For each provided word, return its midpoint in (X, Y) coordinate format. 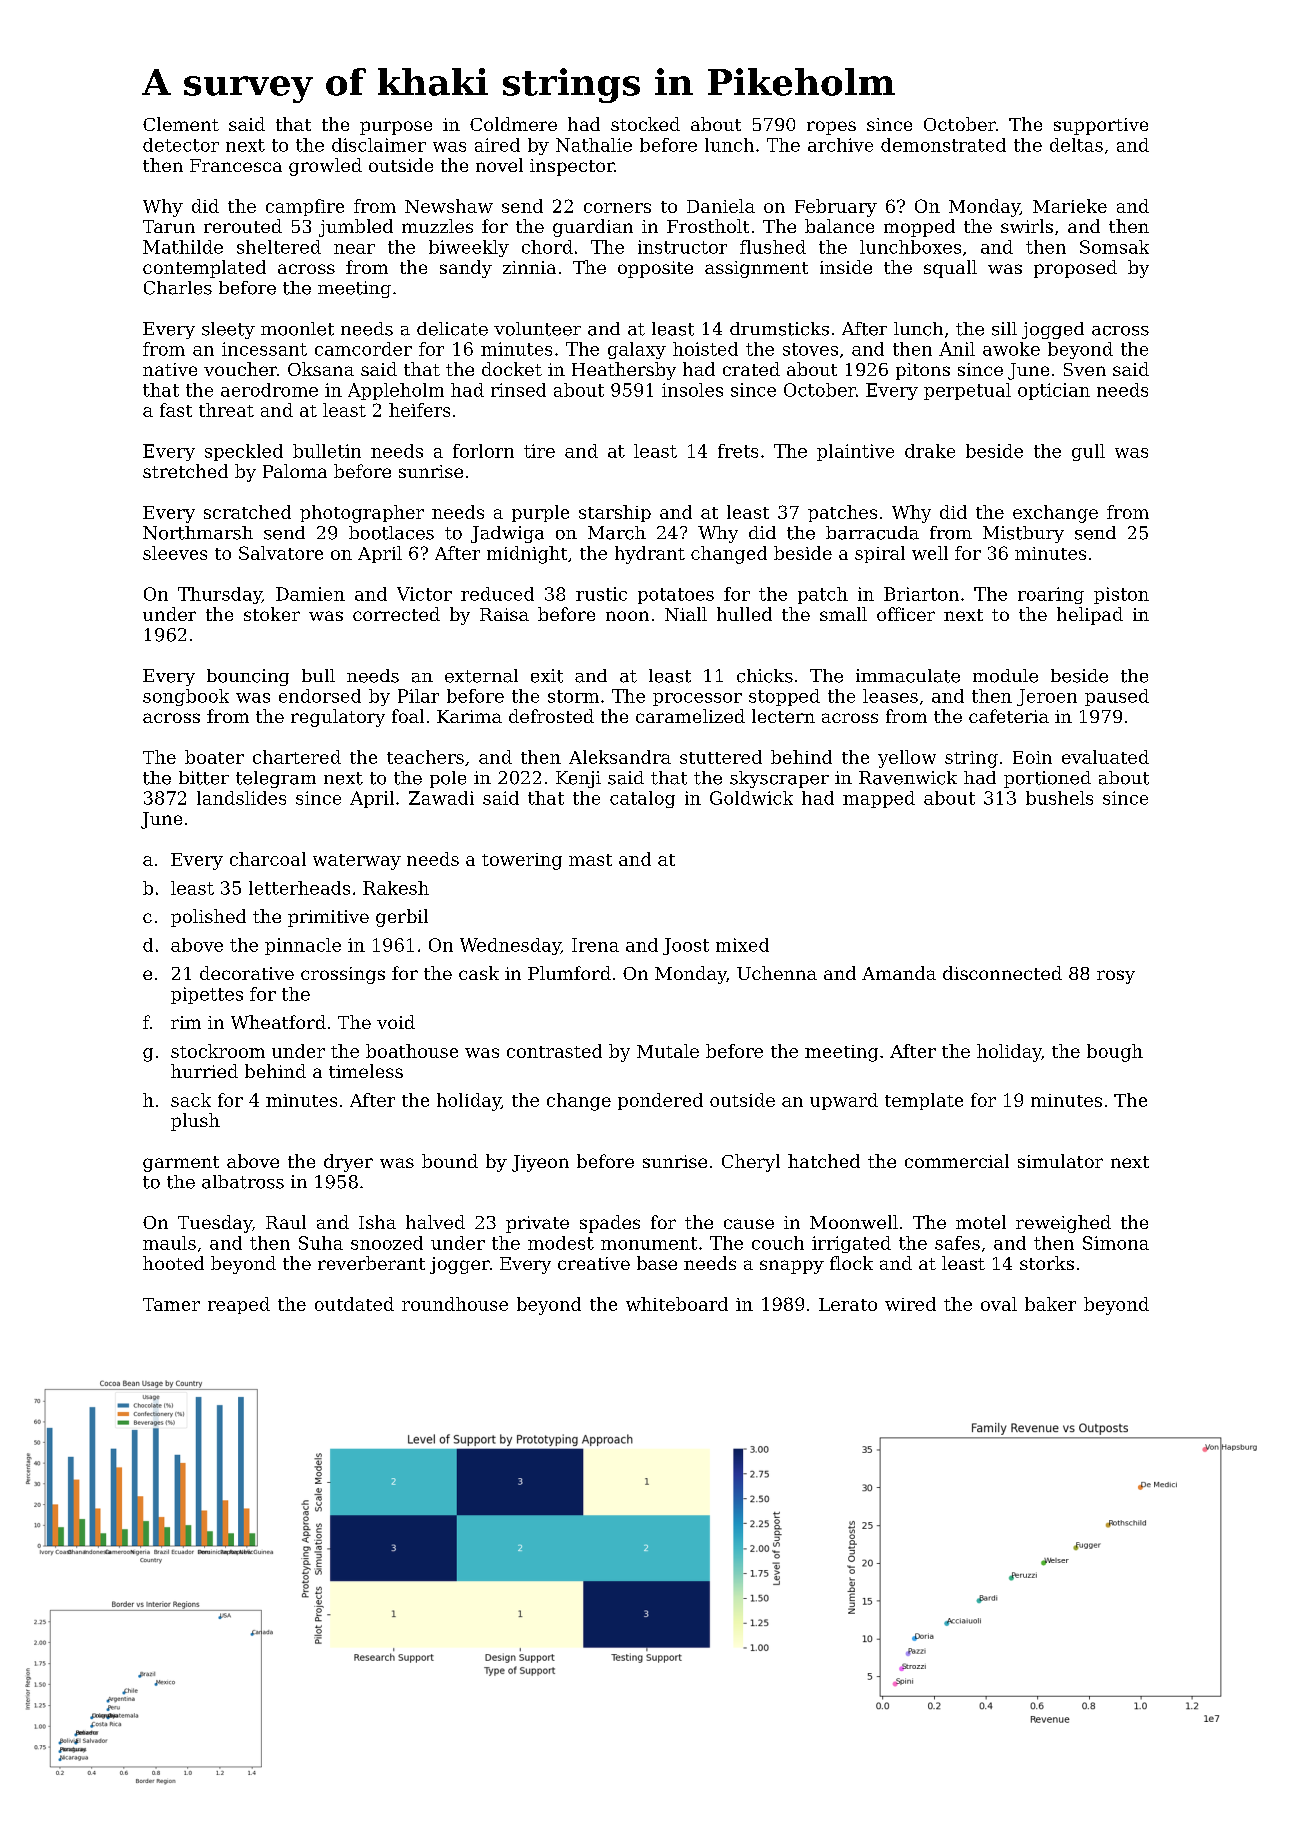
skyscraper (779, 779)
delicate (452, 329)
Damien (310, 594)
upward (844, 1101)
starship (615, 513)
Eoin (1032, 757)
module (1005, 676)
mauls (169, 1243)
